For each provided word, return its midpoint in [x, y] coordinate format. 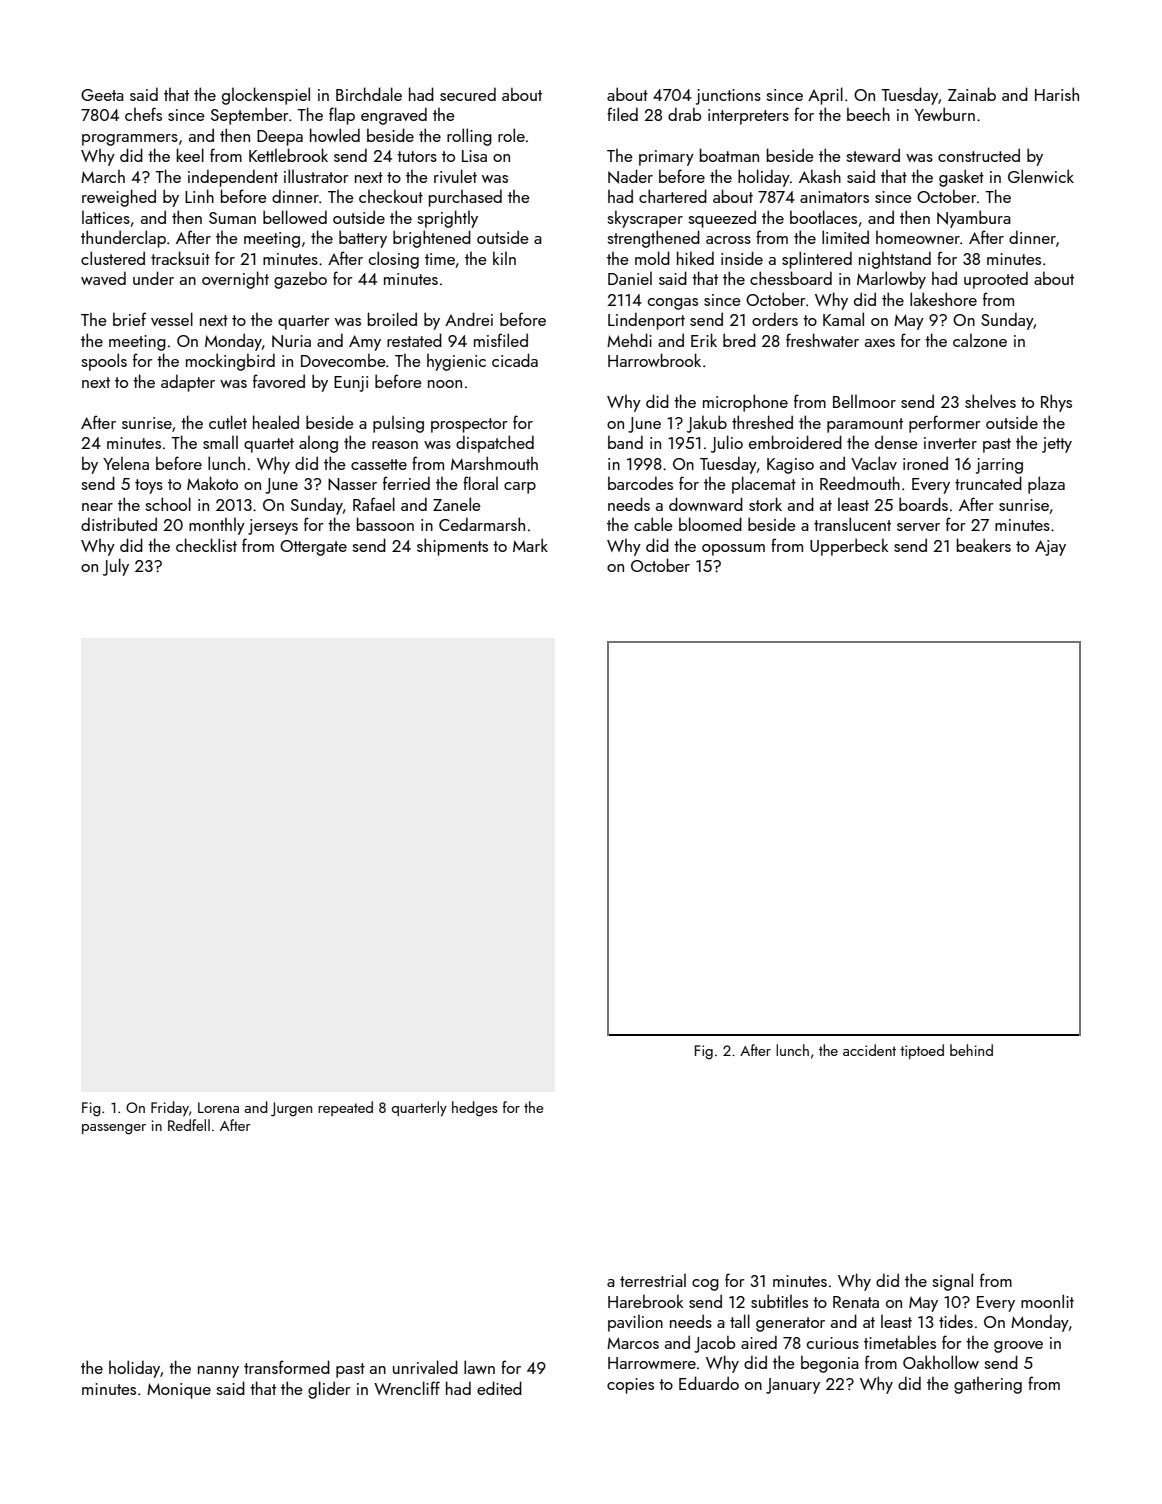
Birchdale [369, 94]
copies [630, 1386]
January [793, 1386]
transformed [287, 1367]
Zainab [972, 94]
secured [468, 94]
